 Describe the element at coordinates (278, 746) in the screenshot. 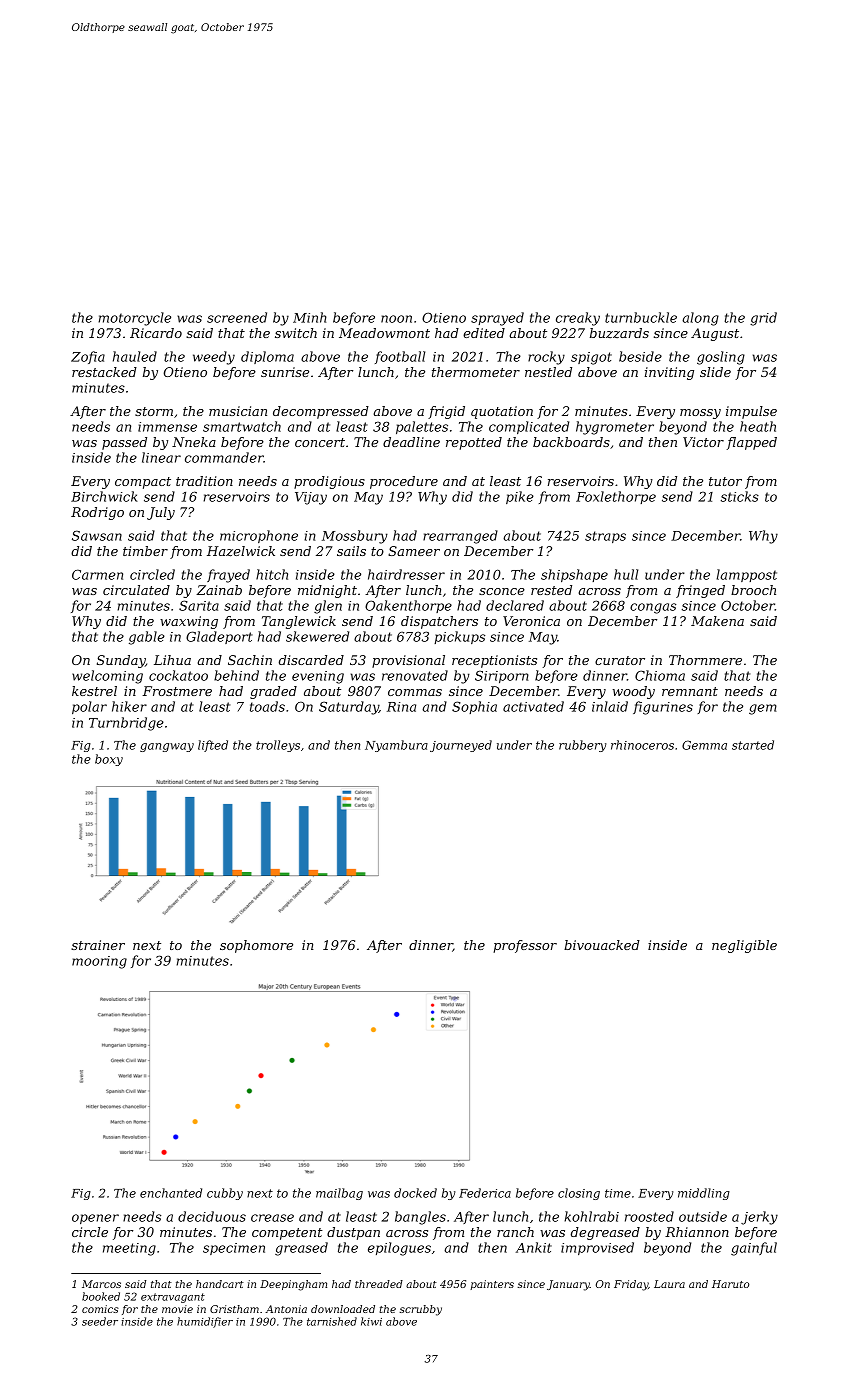

I see `trolleys` at that location.
